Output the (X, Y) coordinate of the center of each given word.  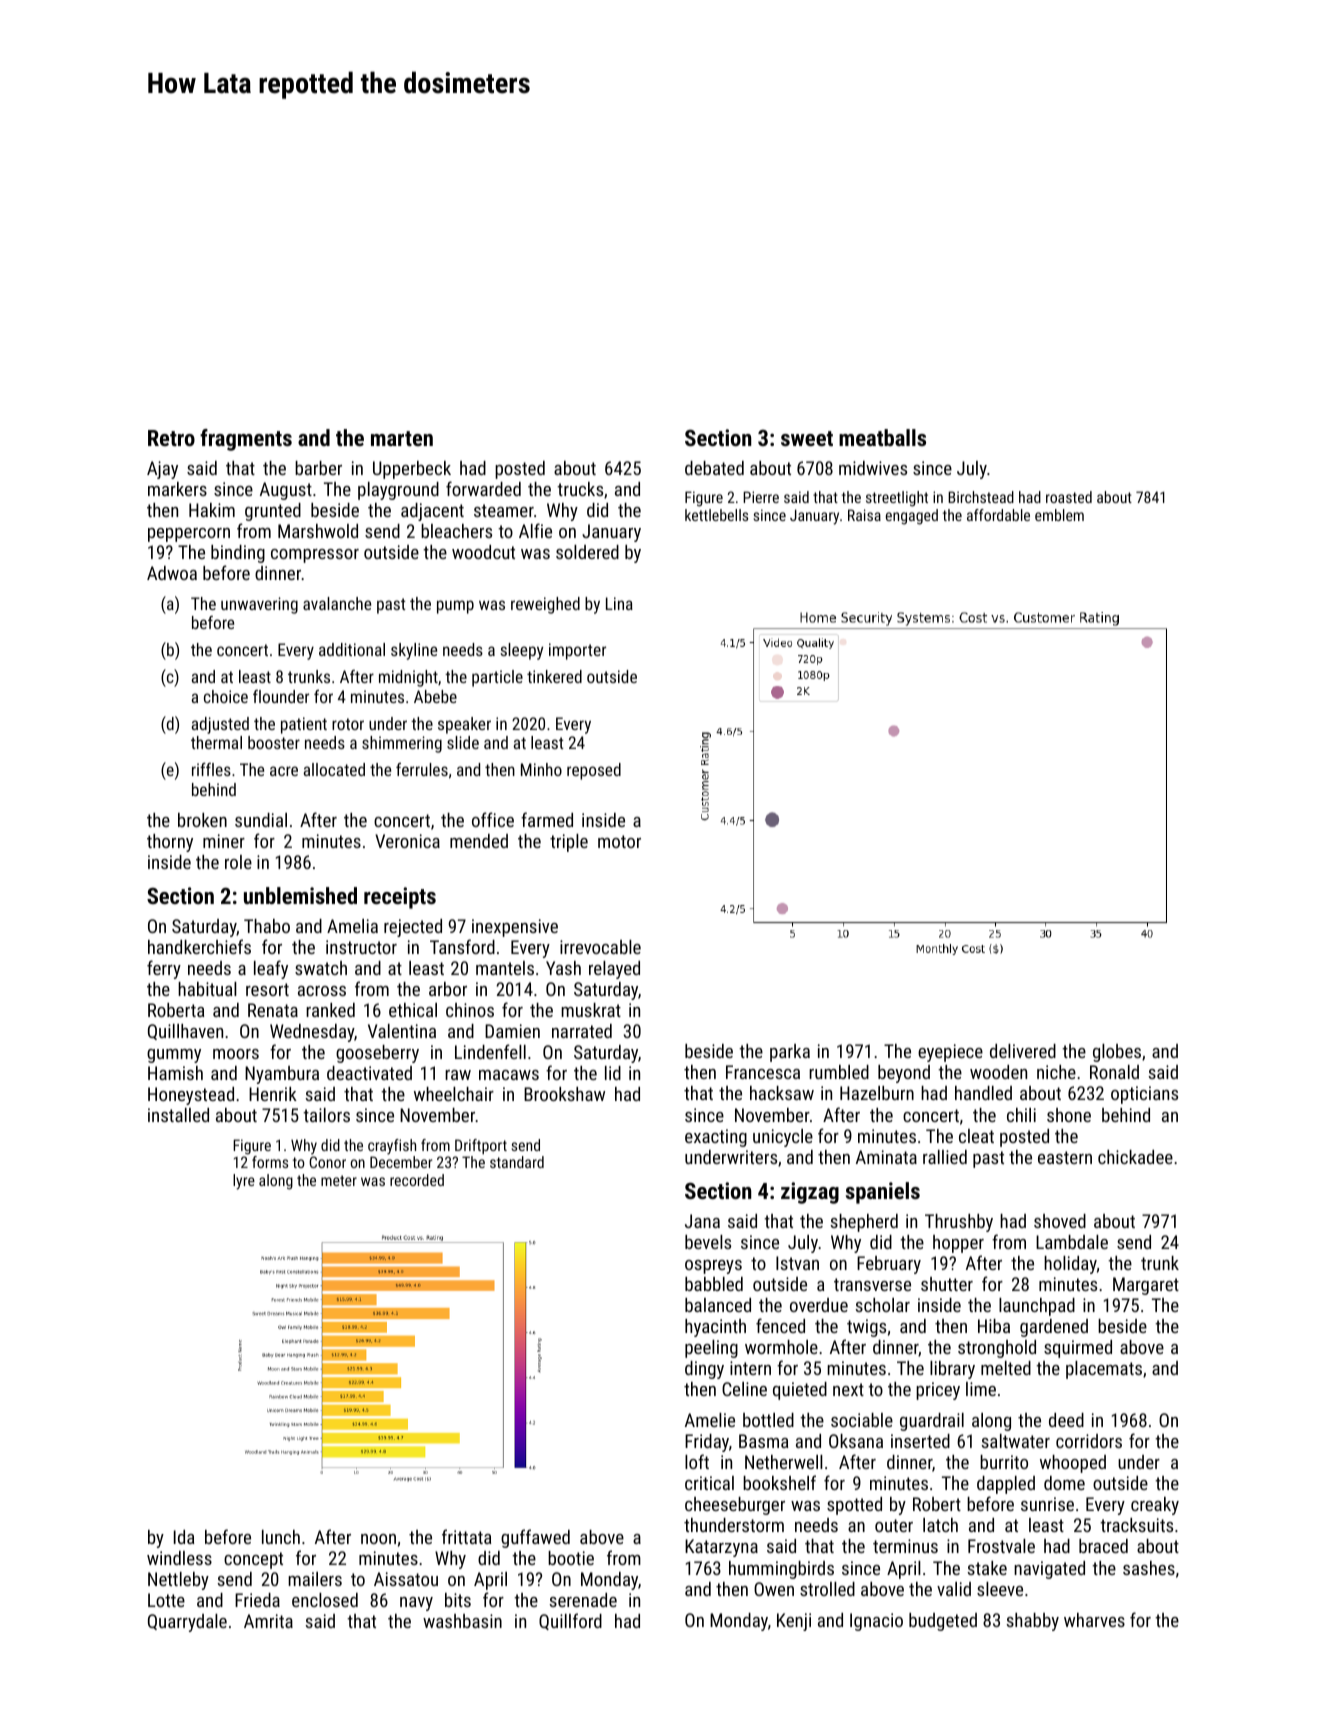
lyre (244, 1182)
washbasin (462, 1621)
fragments (246, 440)
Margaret (1146, 1286)
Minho (541, 769)
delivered (1023, 1051)
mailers (315, 1579)
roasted (1069, 497)
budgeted (943, 1622)
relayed (614, 970)
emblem (1059, 515)
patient (304, 725)
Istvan (797, 1263)
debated (714, 468)
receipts (400, 898)
